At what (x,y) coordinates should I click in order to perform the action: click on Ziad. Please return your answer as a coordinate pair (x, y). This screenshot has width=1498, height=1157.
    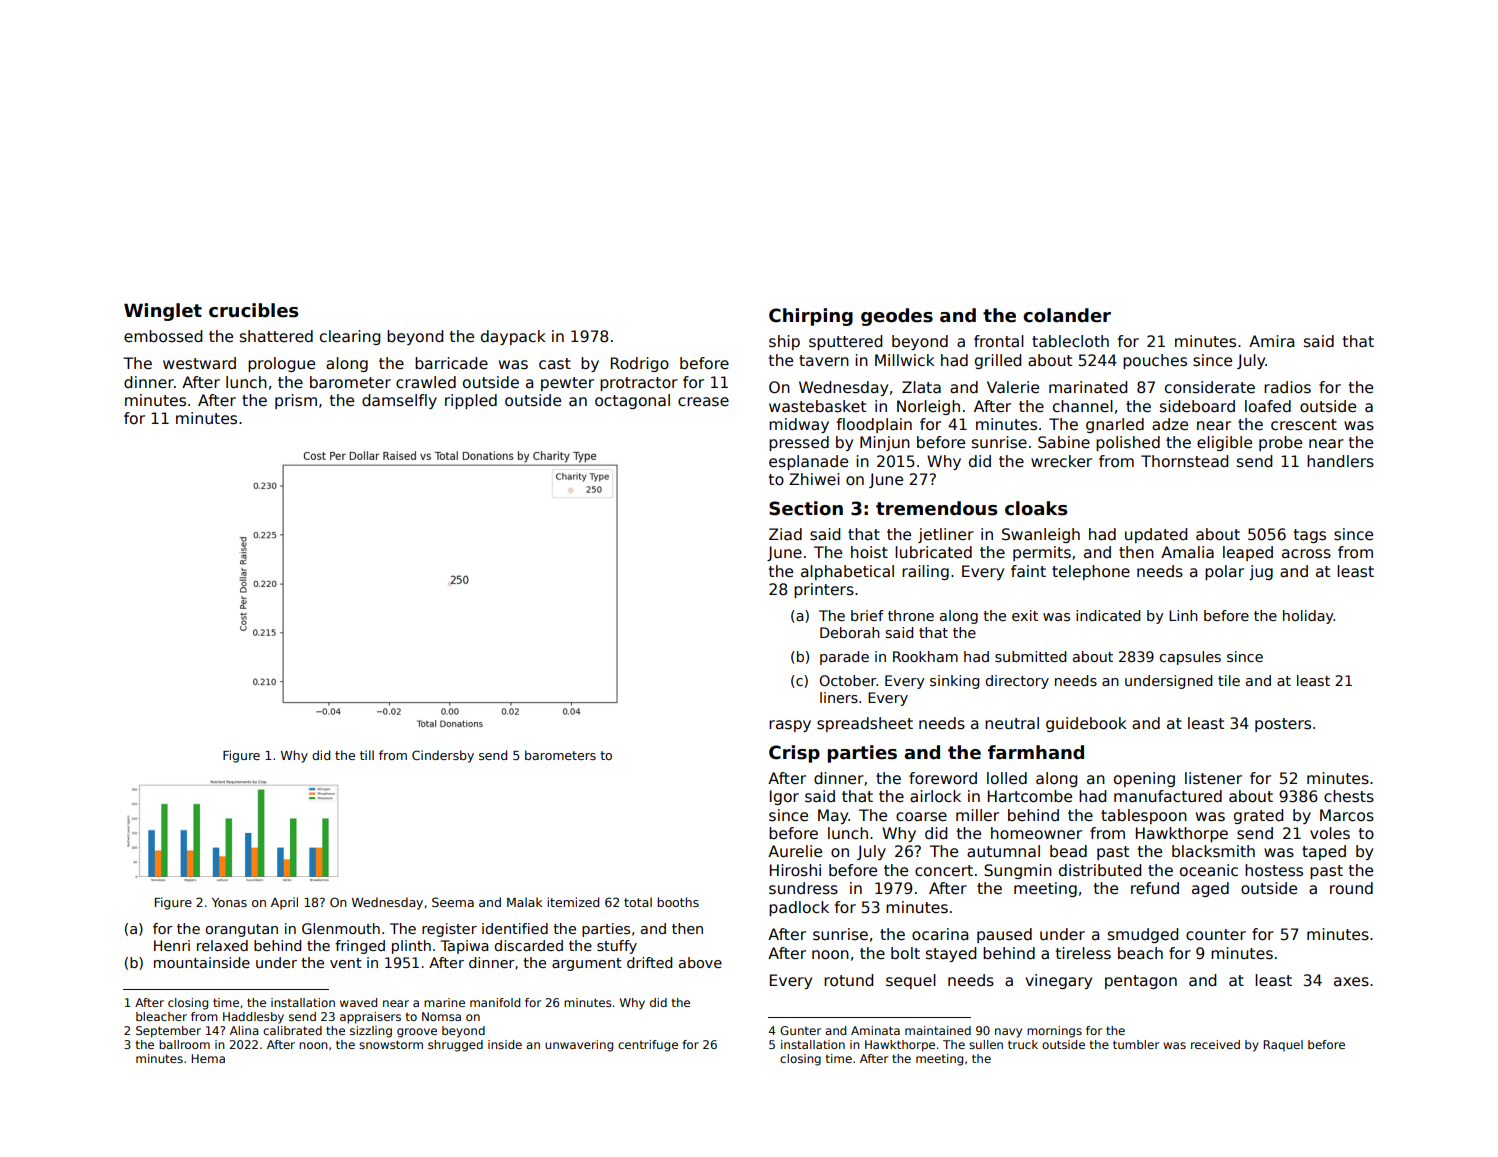
    Looking at the image, I should click on (785, 534).
